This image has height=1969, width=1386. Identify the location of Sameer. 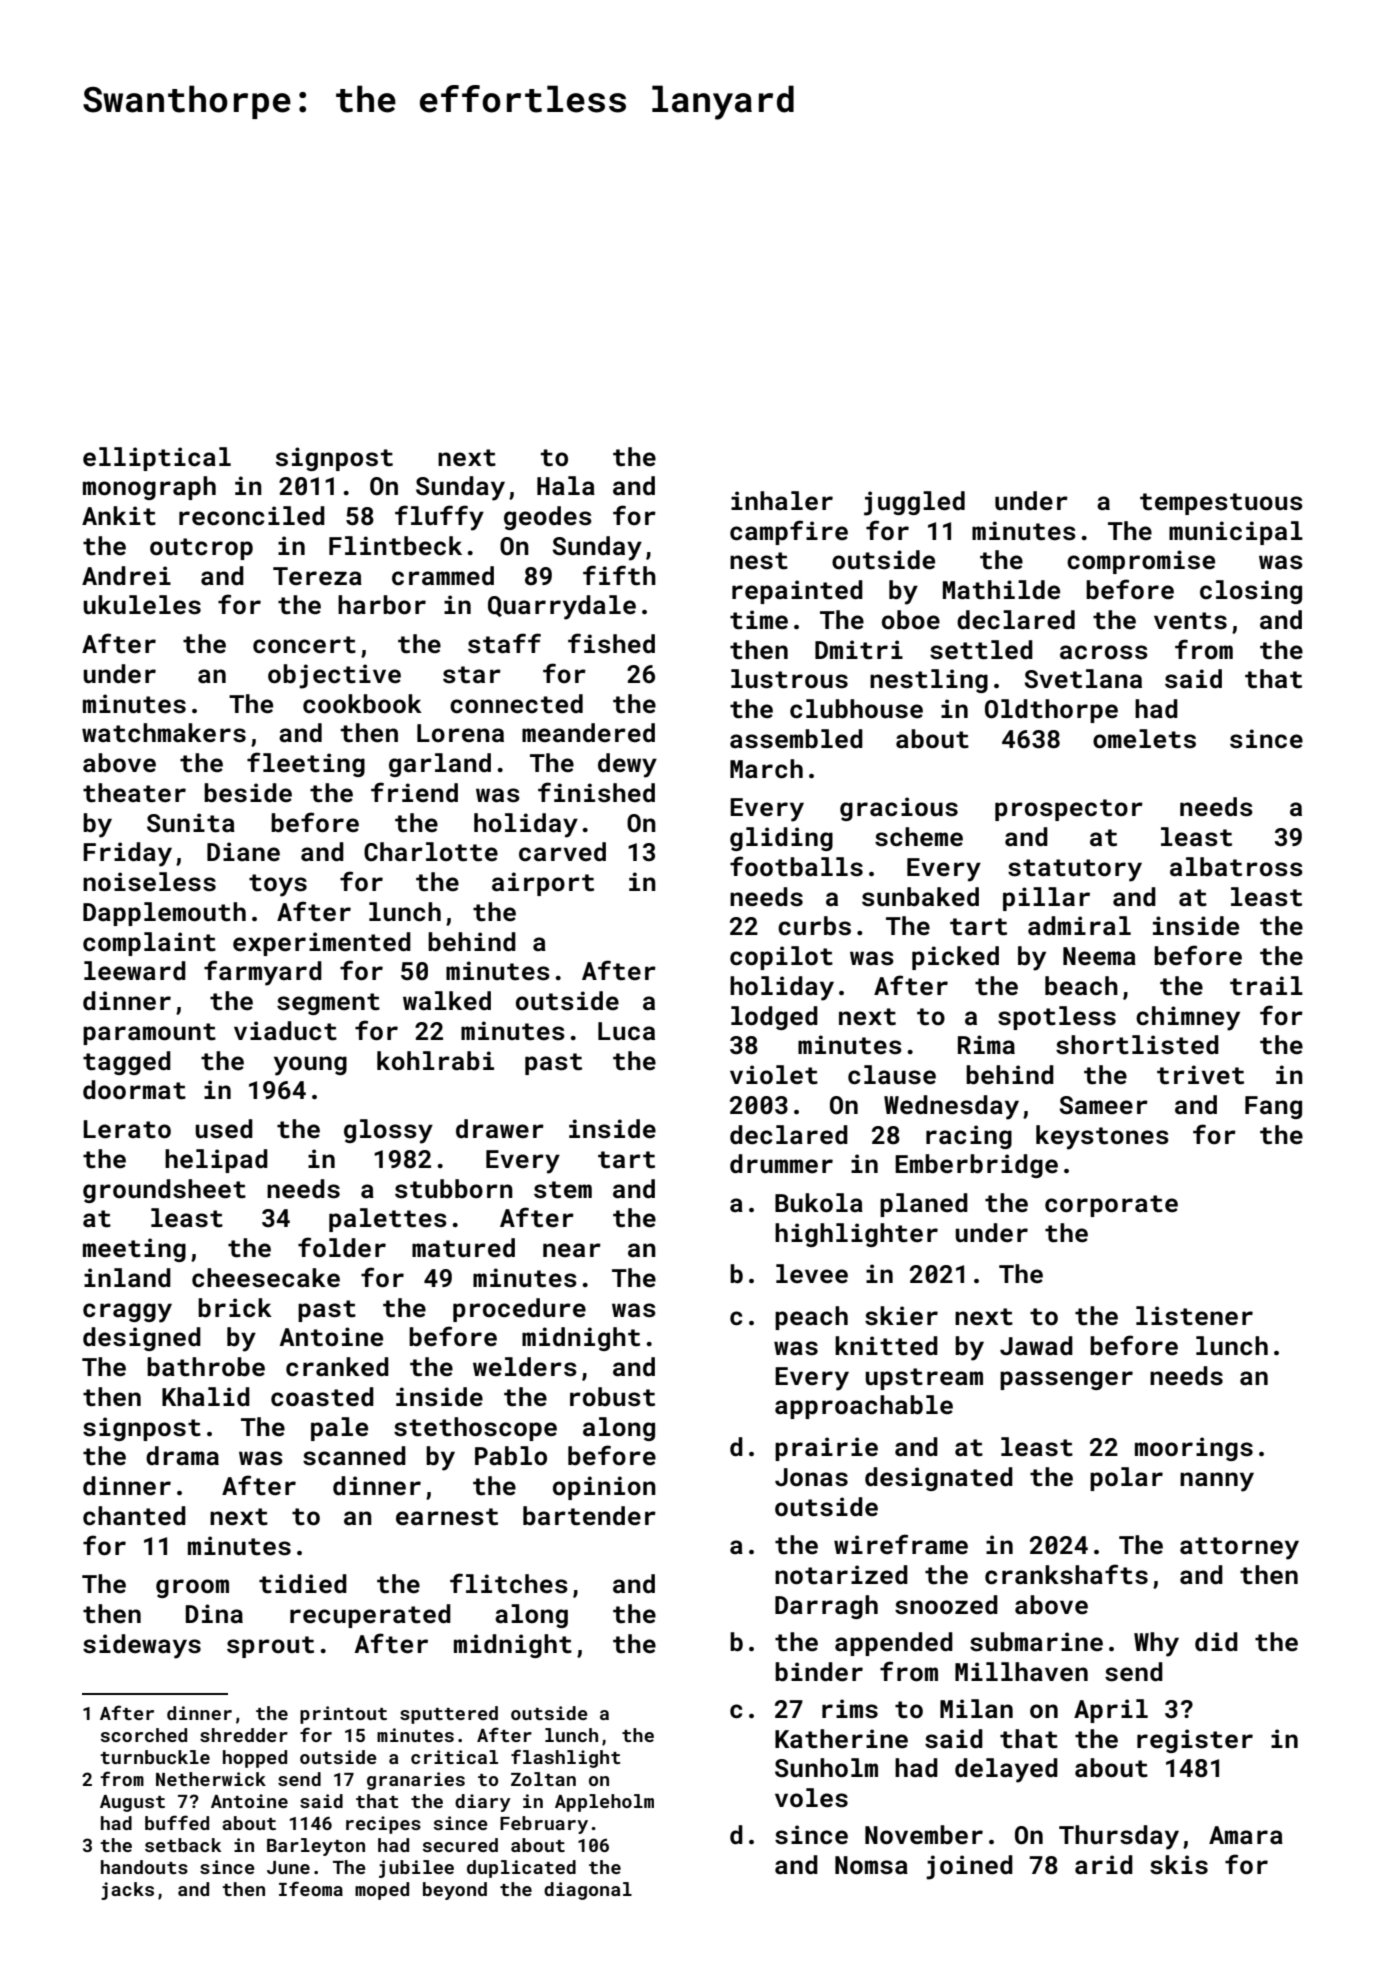
(1104, 1105).
